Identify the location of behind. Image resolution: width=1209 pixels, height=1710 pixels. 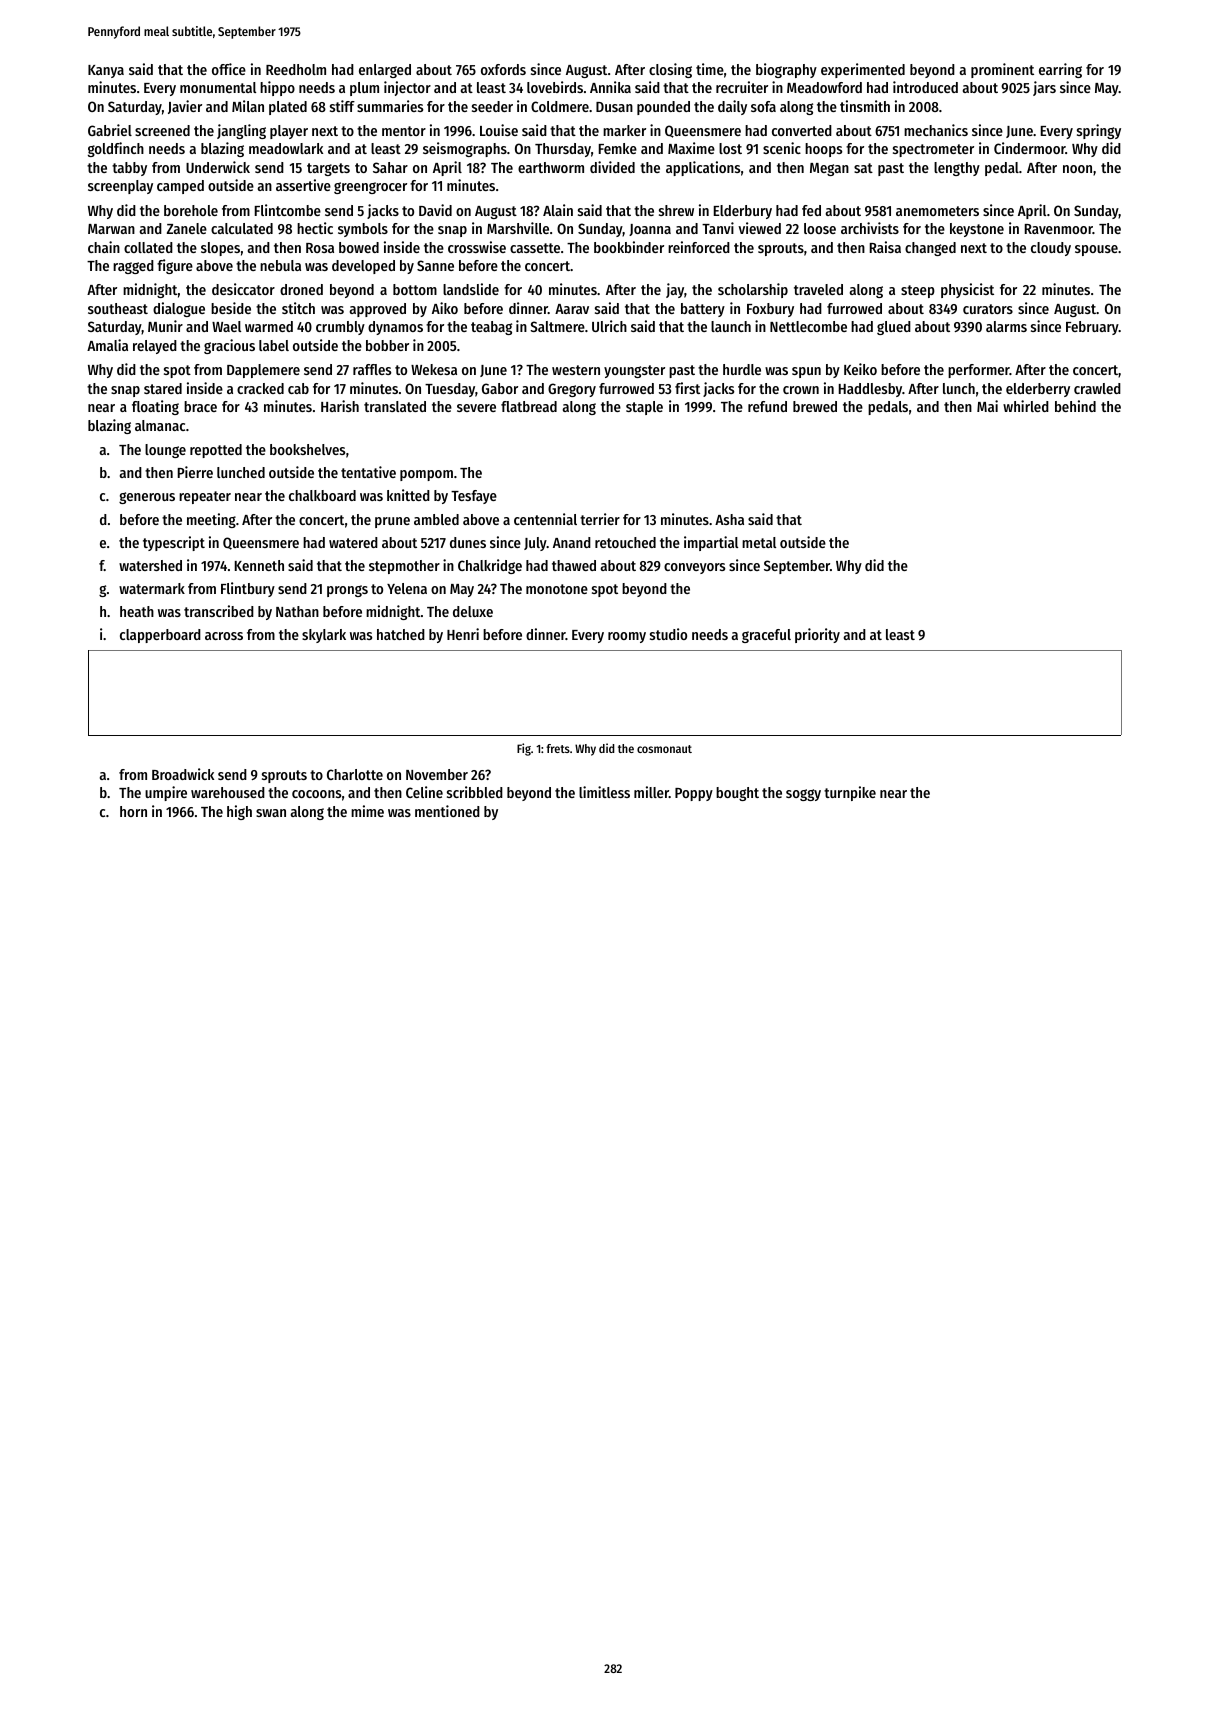
(1075, 406).
